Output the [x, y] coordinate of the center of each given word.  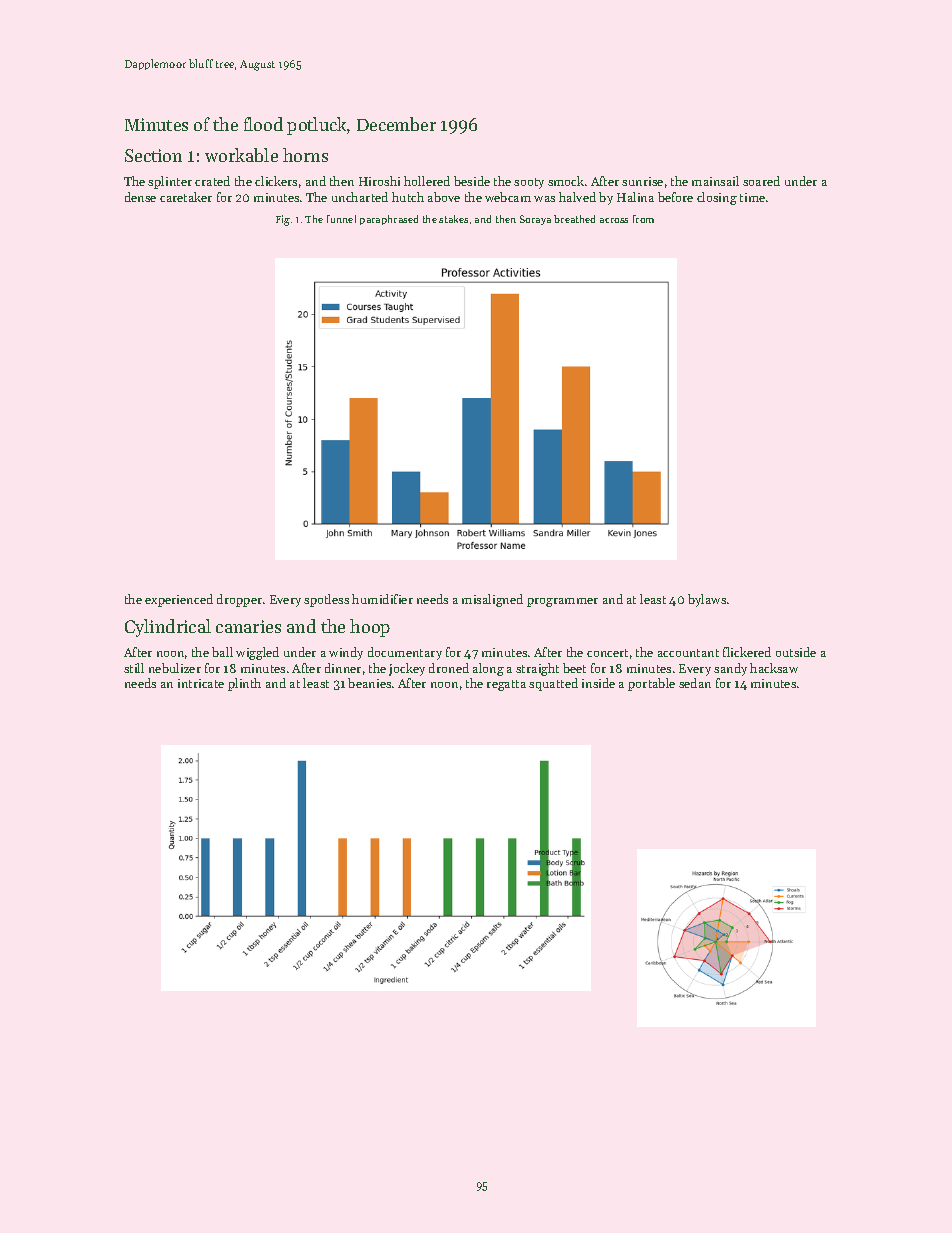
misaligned [492, 600]
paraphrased [389, 220]
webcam [508, 197]
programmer [562, 602]
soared [761, 181]
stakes [453, 219]
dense [140, 197]
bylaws [707, 600]
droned [449, 668]
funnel [341, 219]
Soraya [535, 220]
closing [717, 198]
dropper [239, 600]
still [134, 668]
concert [607, 653]
